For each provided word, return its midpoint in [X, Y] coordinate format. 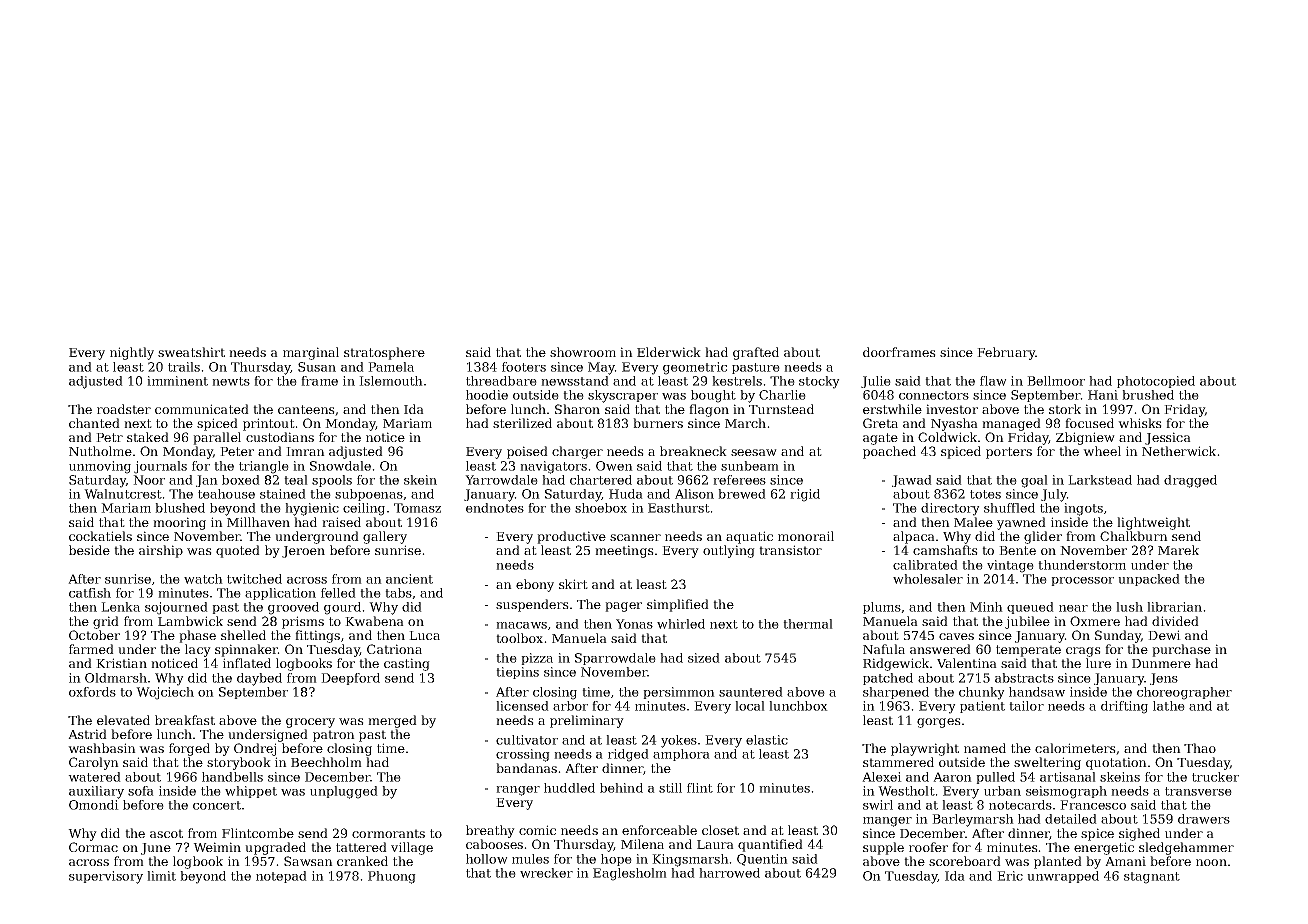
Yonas [634, 624]
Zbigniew [1085, 438]
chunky [982, 693]
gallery [385, 537]
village [412, 848]
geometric [695, 368]
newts [231, 381]
